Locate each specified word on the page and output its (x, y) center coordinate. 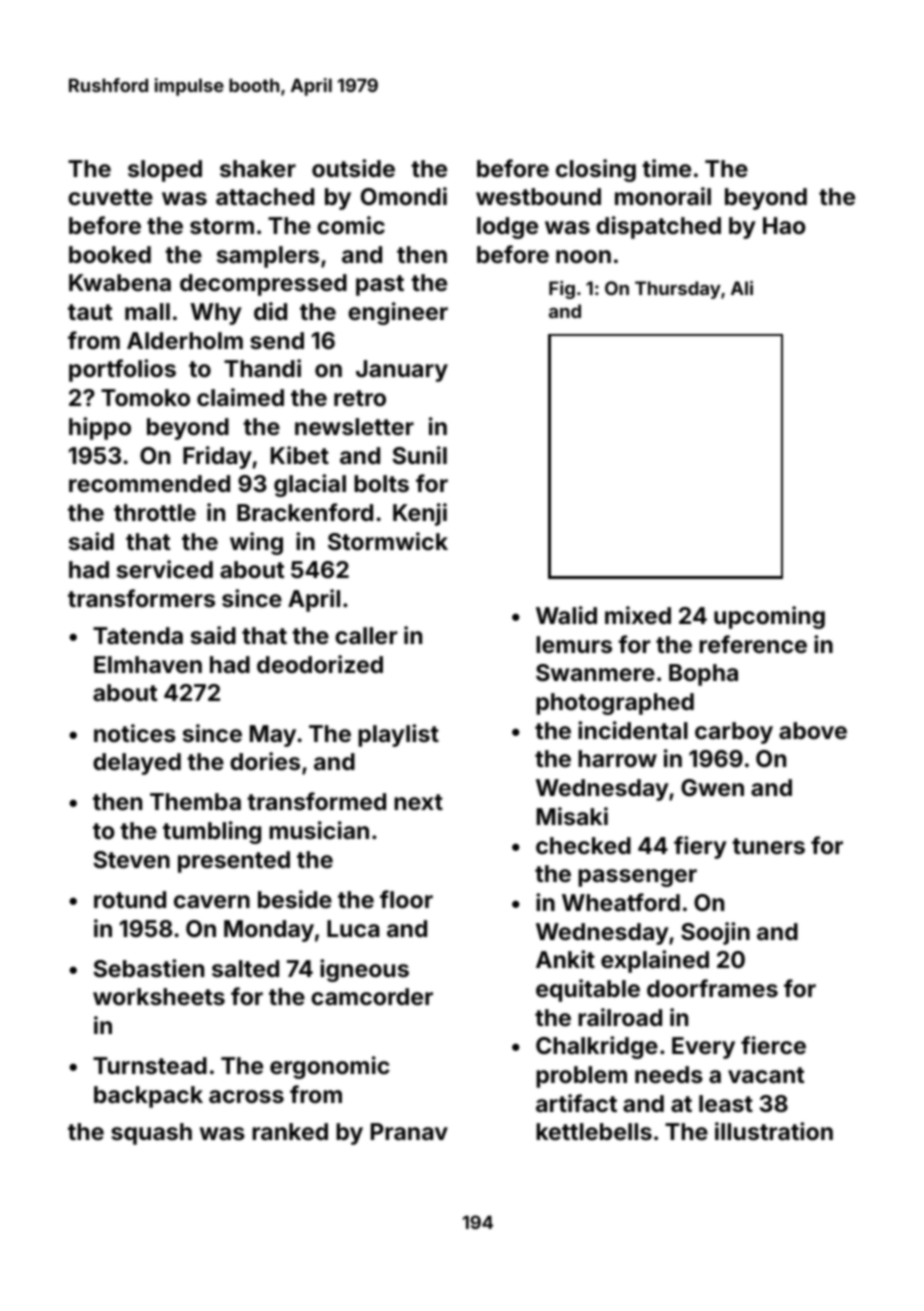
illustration (774, 1131)
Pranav (409, 1131)
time (666, 168)
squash (151, 1134)
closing (596, 170)
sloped (165, 171)
